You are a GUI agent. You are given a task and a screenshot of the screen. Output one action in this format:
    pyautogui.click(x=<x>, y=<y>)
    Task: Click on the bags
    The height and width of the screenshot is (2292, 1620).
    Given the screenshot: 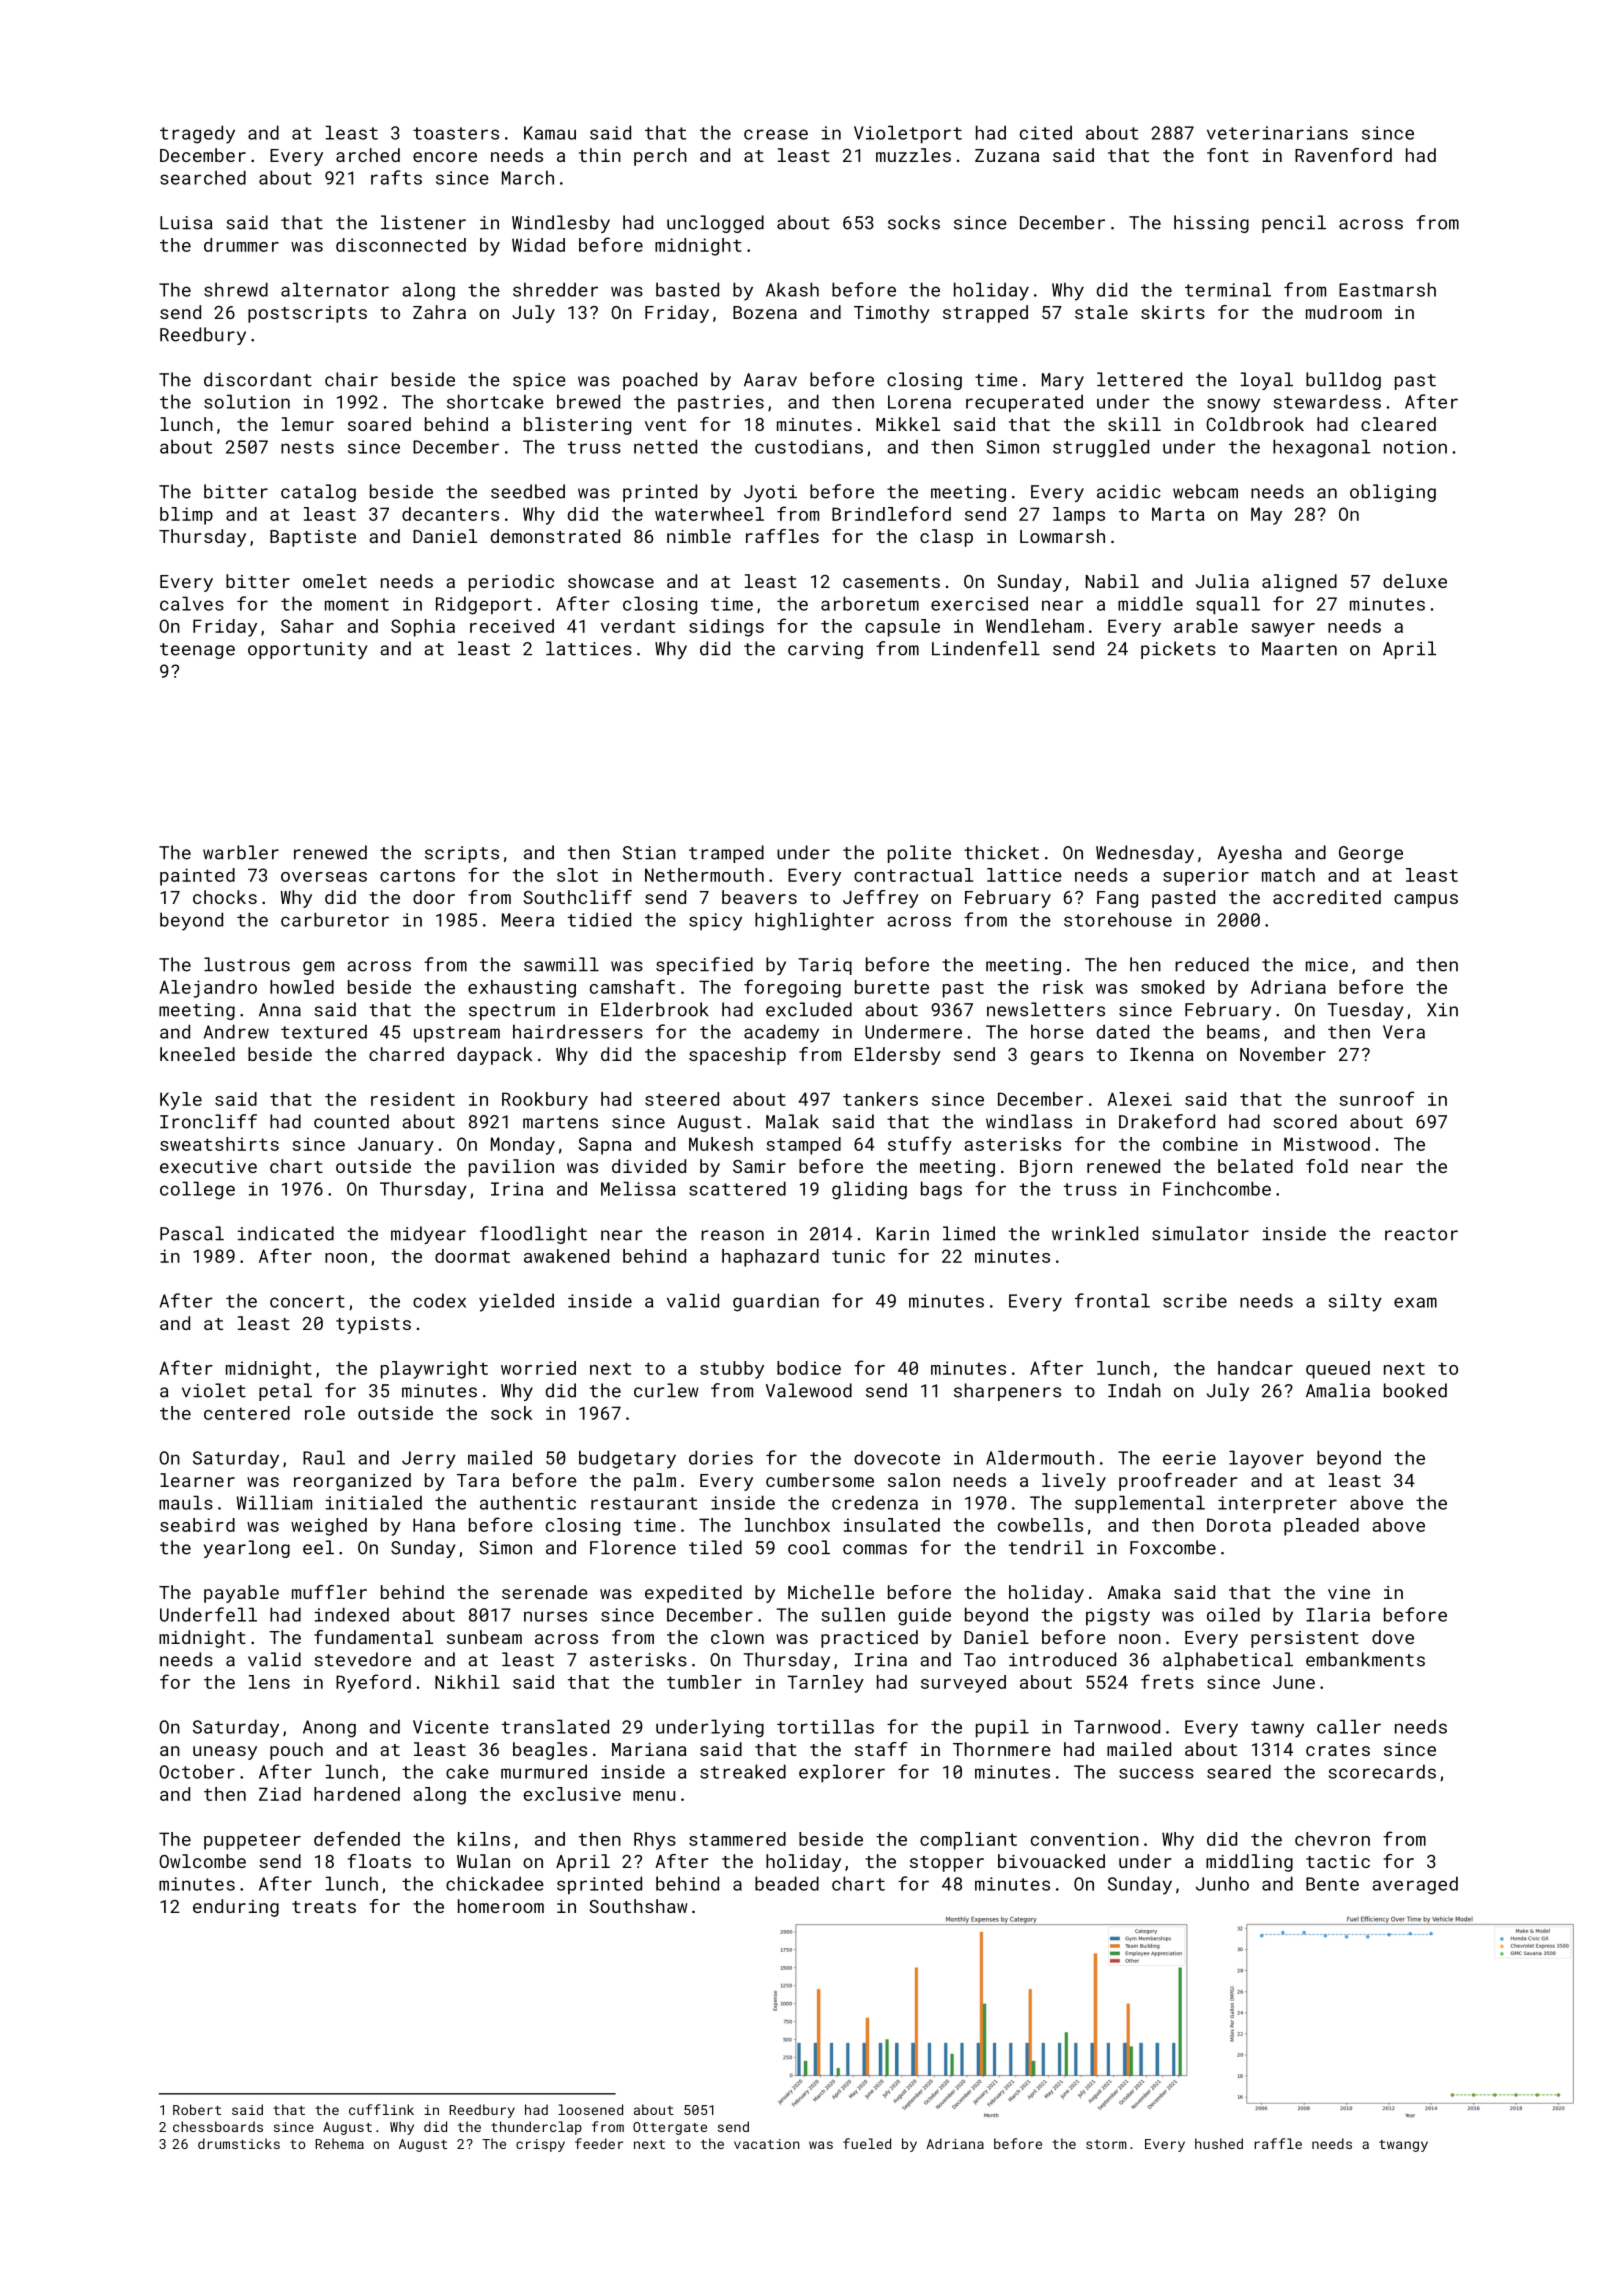 What is the action you would take?
    pyautogui.click(x=941, y=1190)
